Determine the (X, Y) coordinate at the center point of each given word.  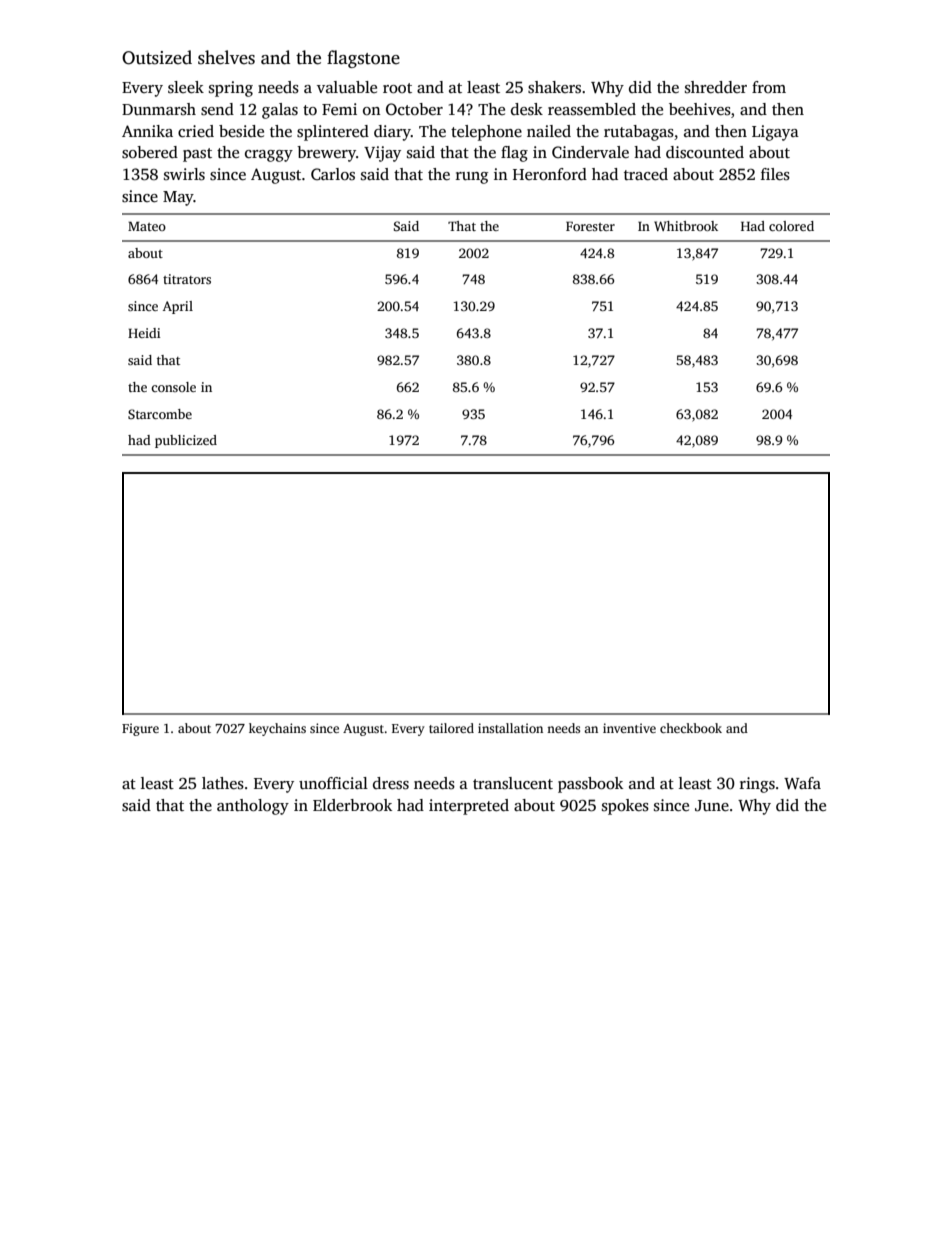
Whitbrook (686, 226)
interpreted (469, 807)
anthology (253, 807)
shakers (554, 87)
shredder (716, 87)
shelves (226, 57)
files (775, 174)
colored (791, 226)
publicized (186, 441)
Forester (590, 226)
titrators (187, 279)
